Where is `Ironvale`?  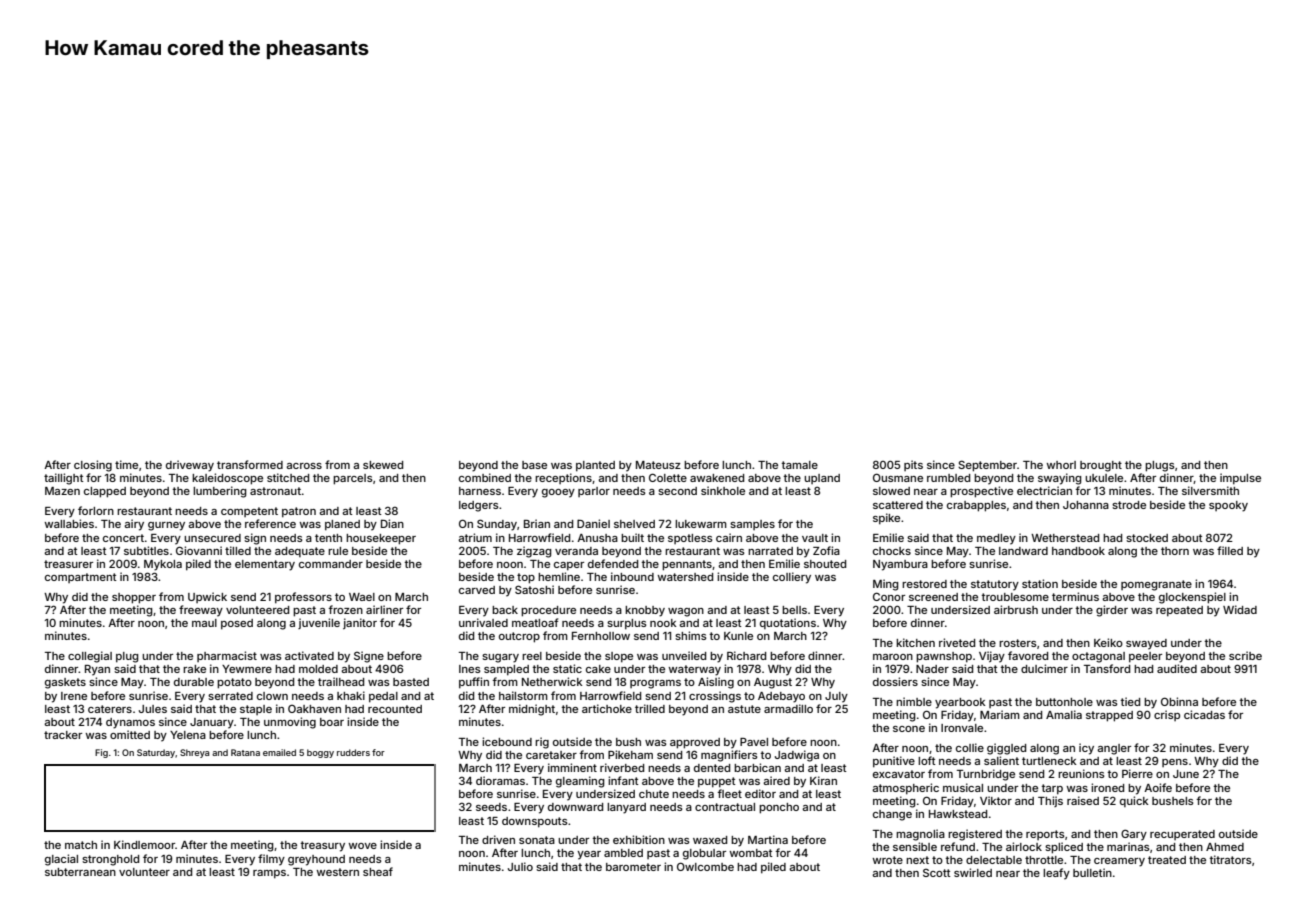
Ironvale is located at coordinates (962, 728).
